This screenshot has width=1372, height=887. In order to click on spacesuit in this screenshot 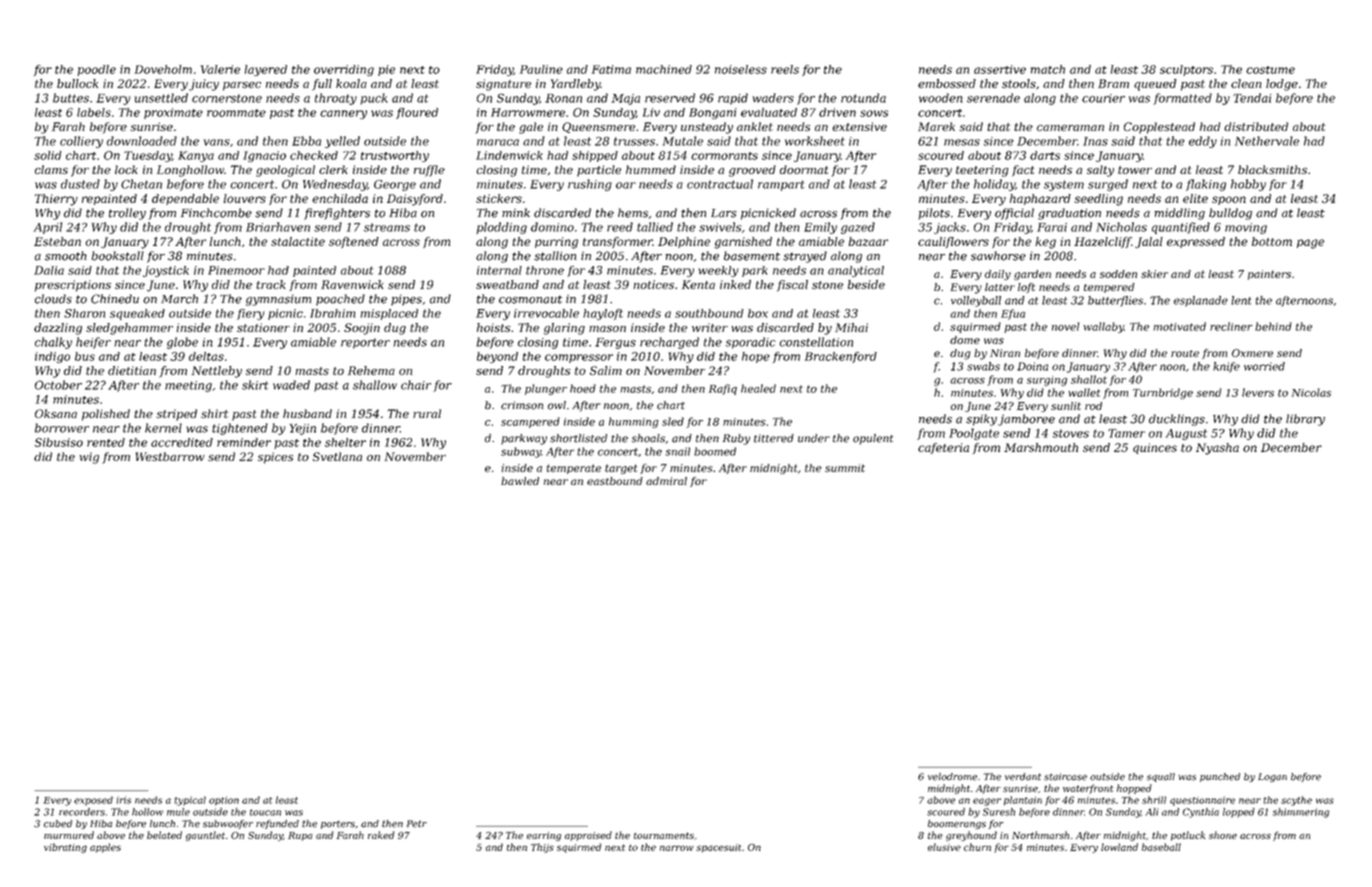, I will do `click(718, 848)`.
